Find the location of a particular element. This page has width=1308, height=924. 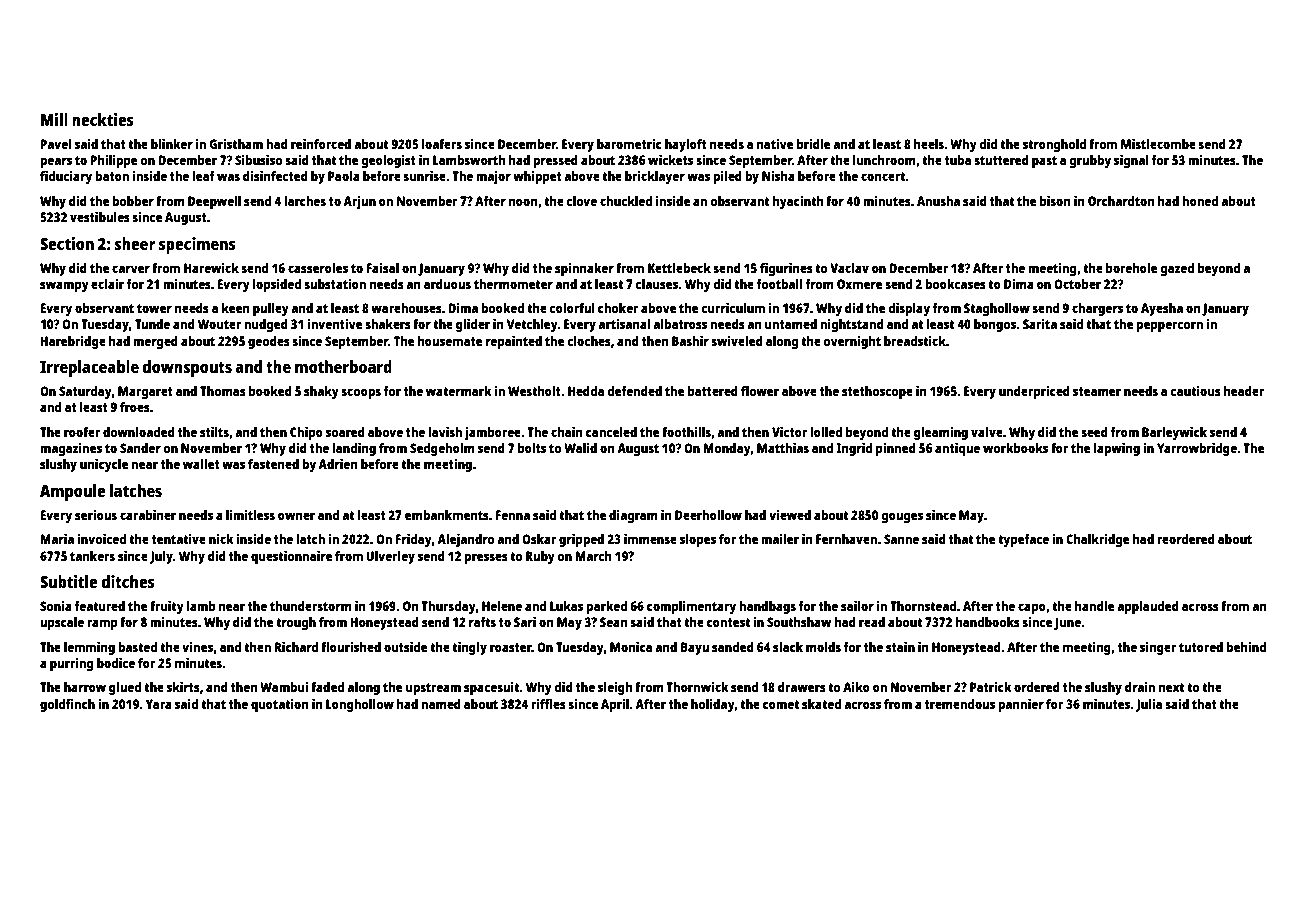

Lukas is located at coordinates (566, 606).
